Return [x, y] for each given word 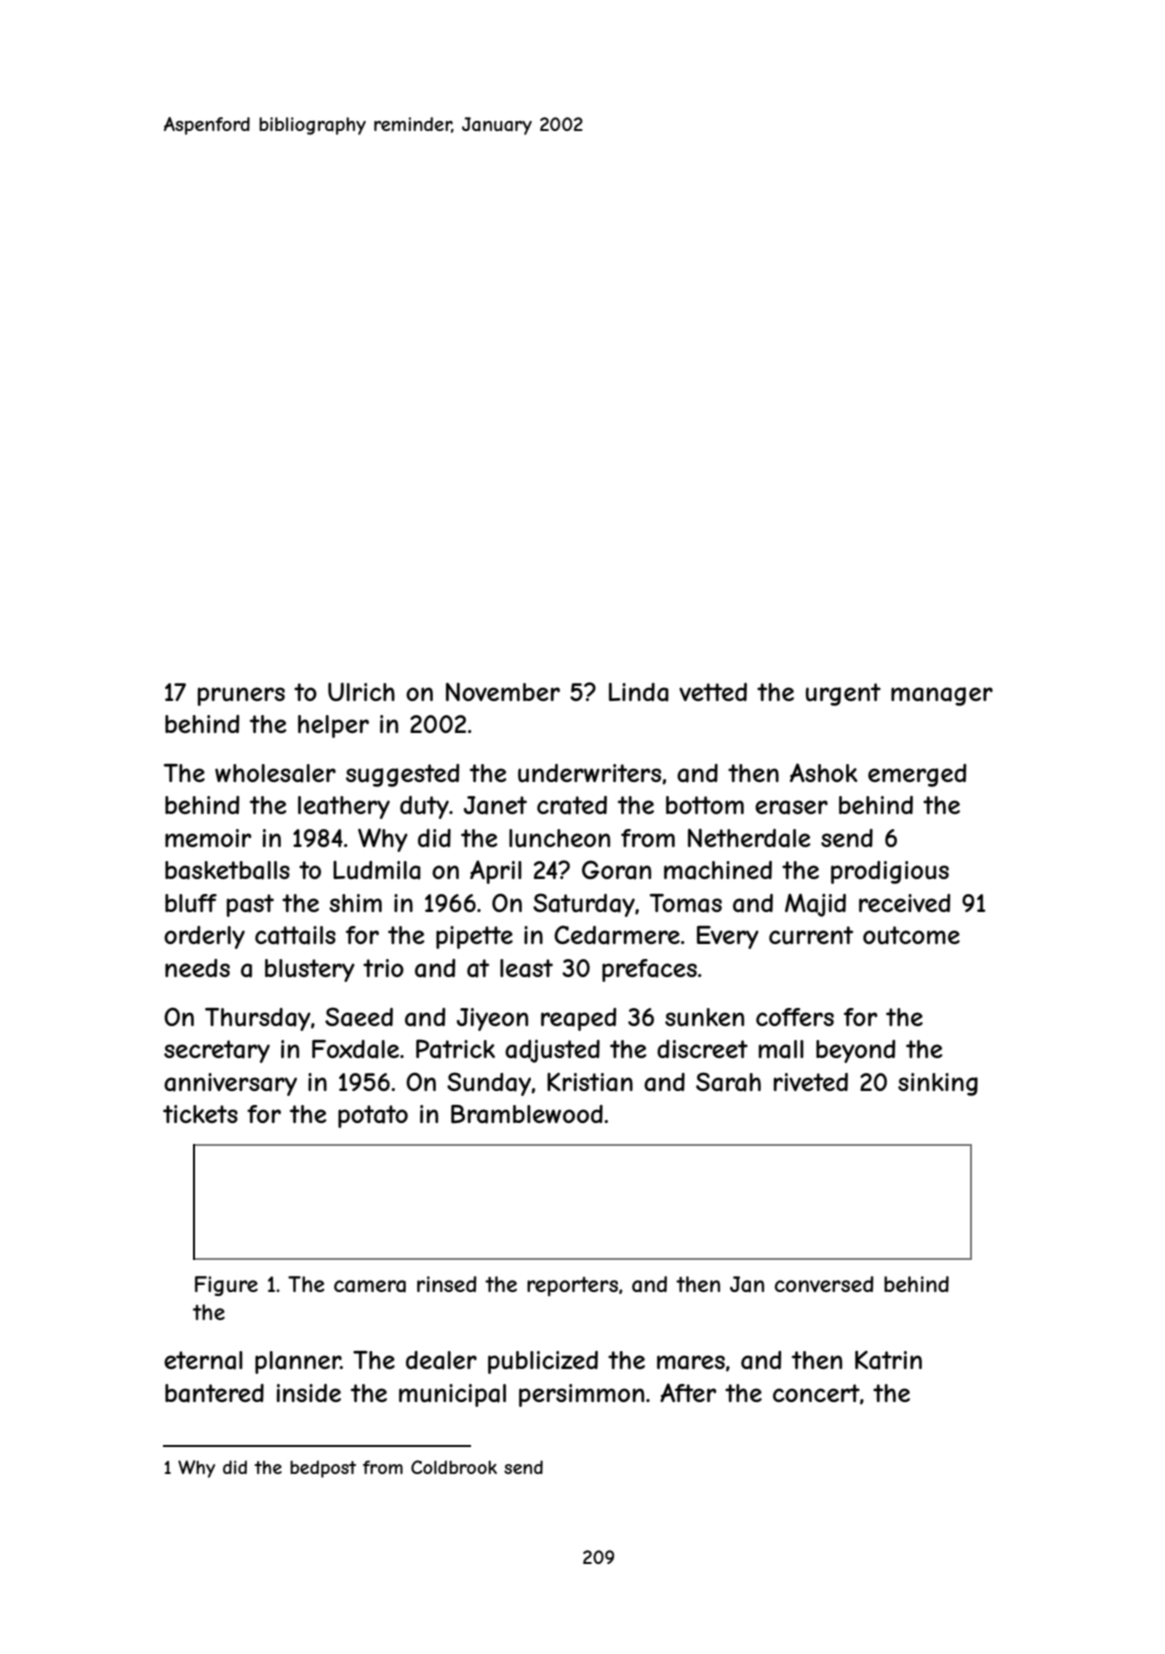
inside [309, 1393]
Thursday [258, 1019]
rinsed [447, 1284]
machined [718, 870]
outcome [911, 935]
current [811, 935]
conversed [824, 1284]
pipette [474, 937]
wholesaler [275, 773]
